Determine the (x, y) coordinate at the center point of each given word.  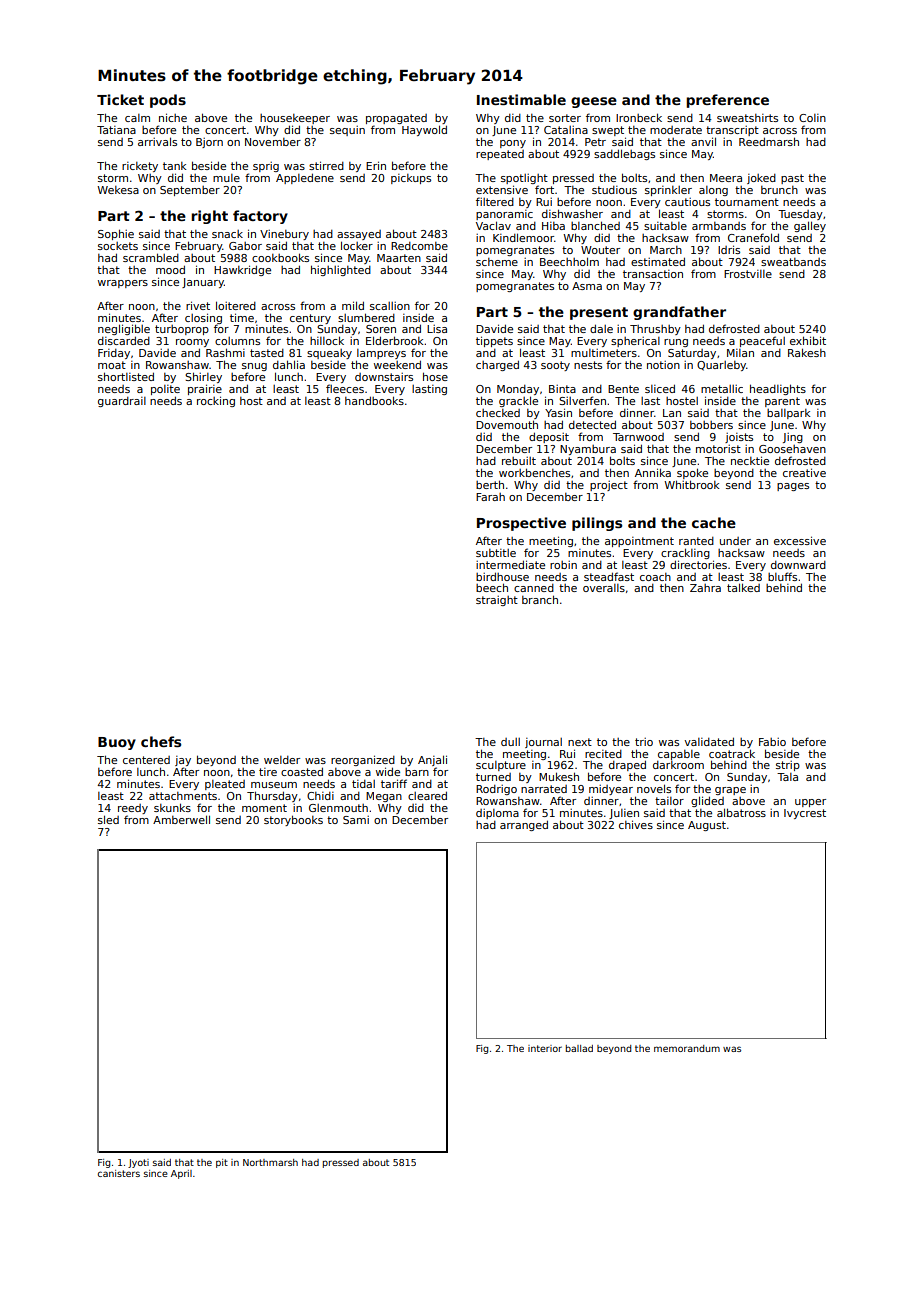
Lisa (437, 329)
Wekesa (118, 190)
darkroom (678, 764)
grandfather (679, 313)
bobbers (711, 425)
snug (254, 367)
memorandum (687, 1048)
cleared (427, 795)
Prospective (521, 524)
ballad (579, 1048)
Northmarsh (270, 1162)
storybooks (293, 820)
